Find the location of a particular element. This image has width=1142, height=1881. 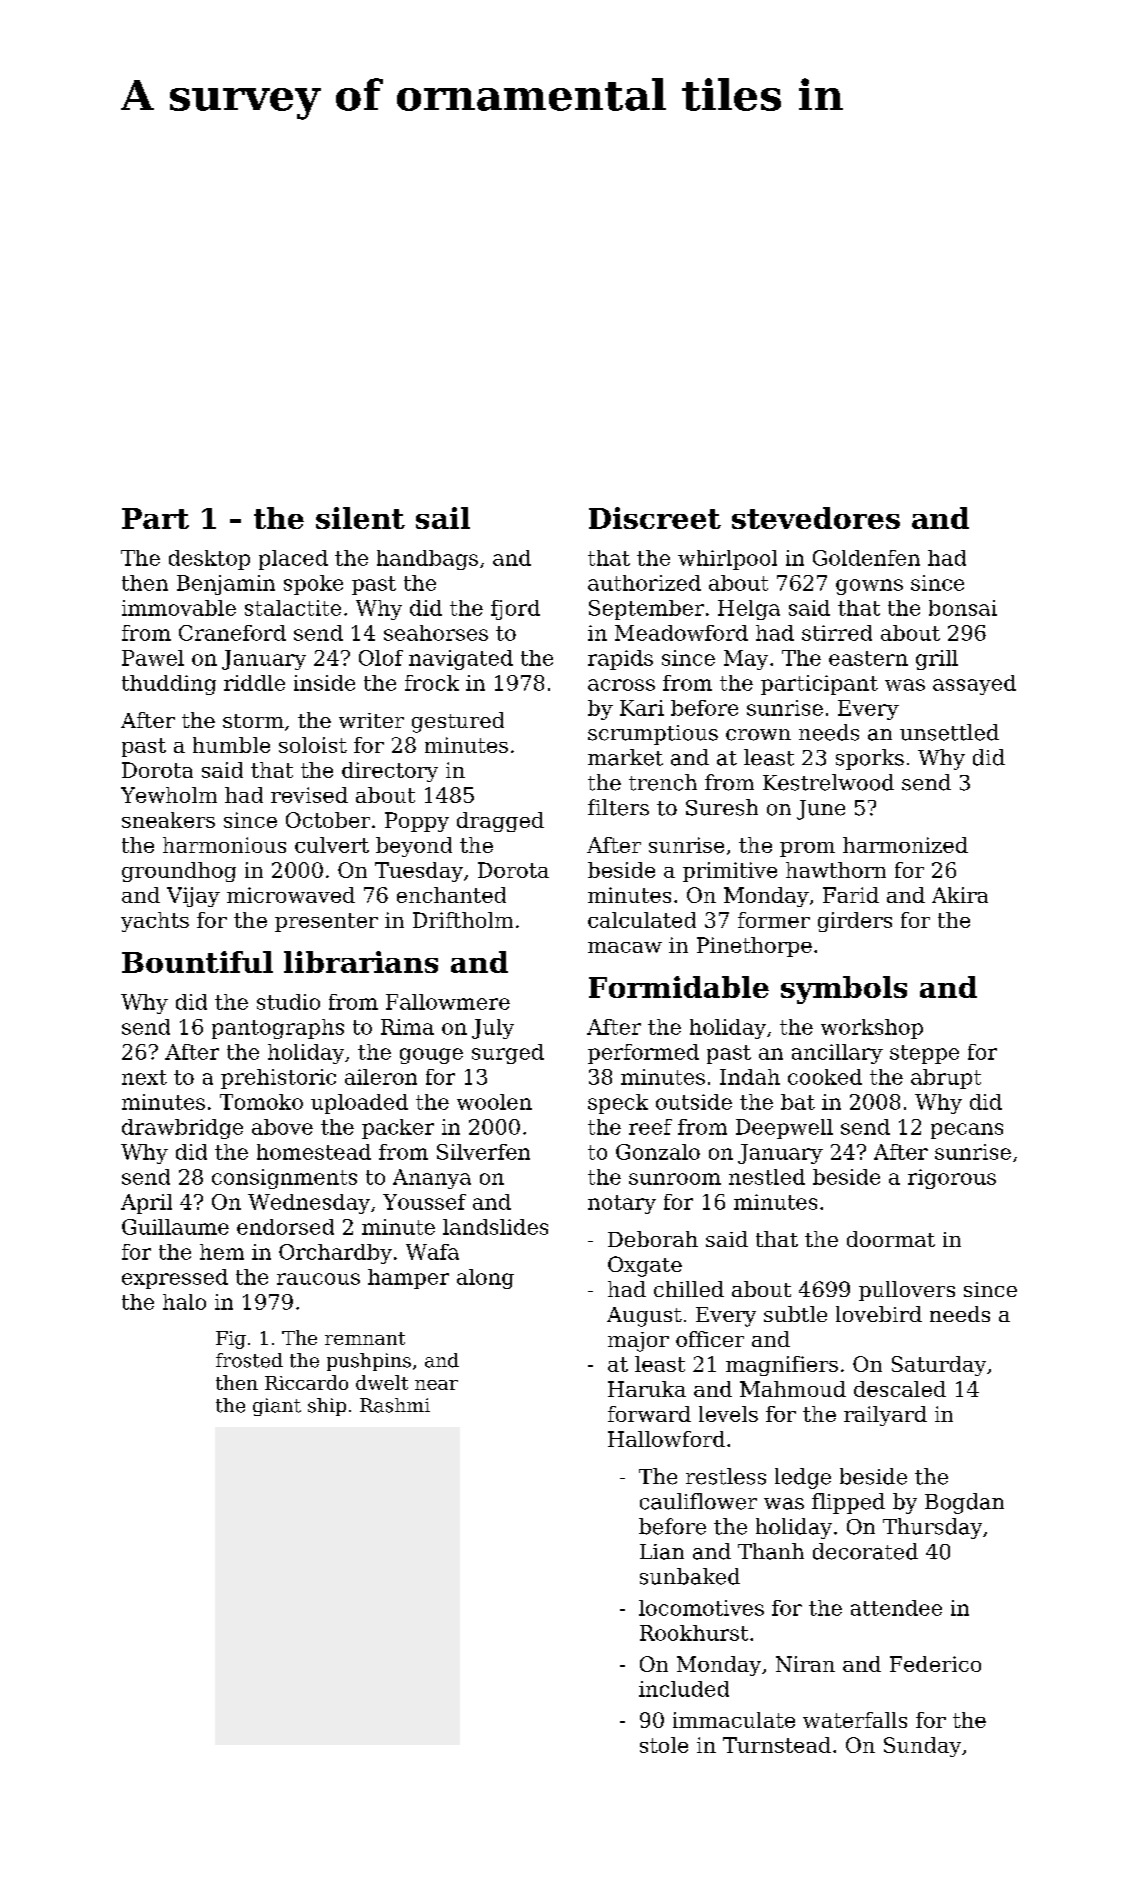

ship is located at coordinates (327, 1407).
